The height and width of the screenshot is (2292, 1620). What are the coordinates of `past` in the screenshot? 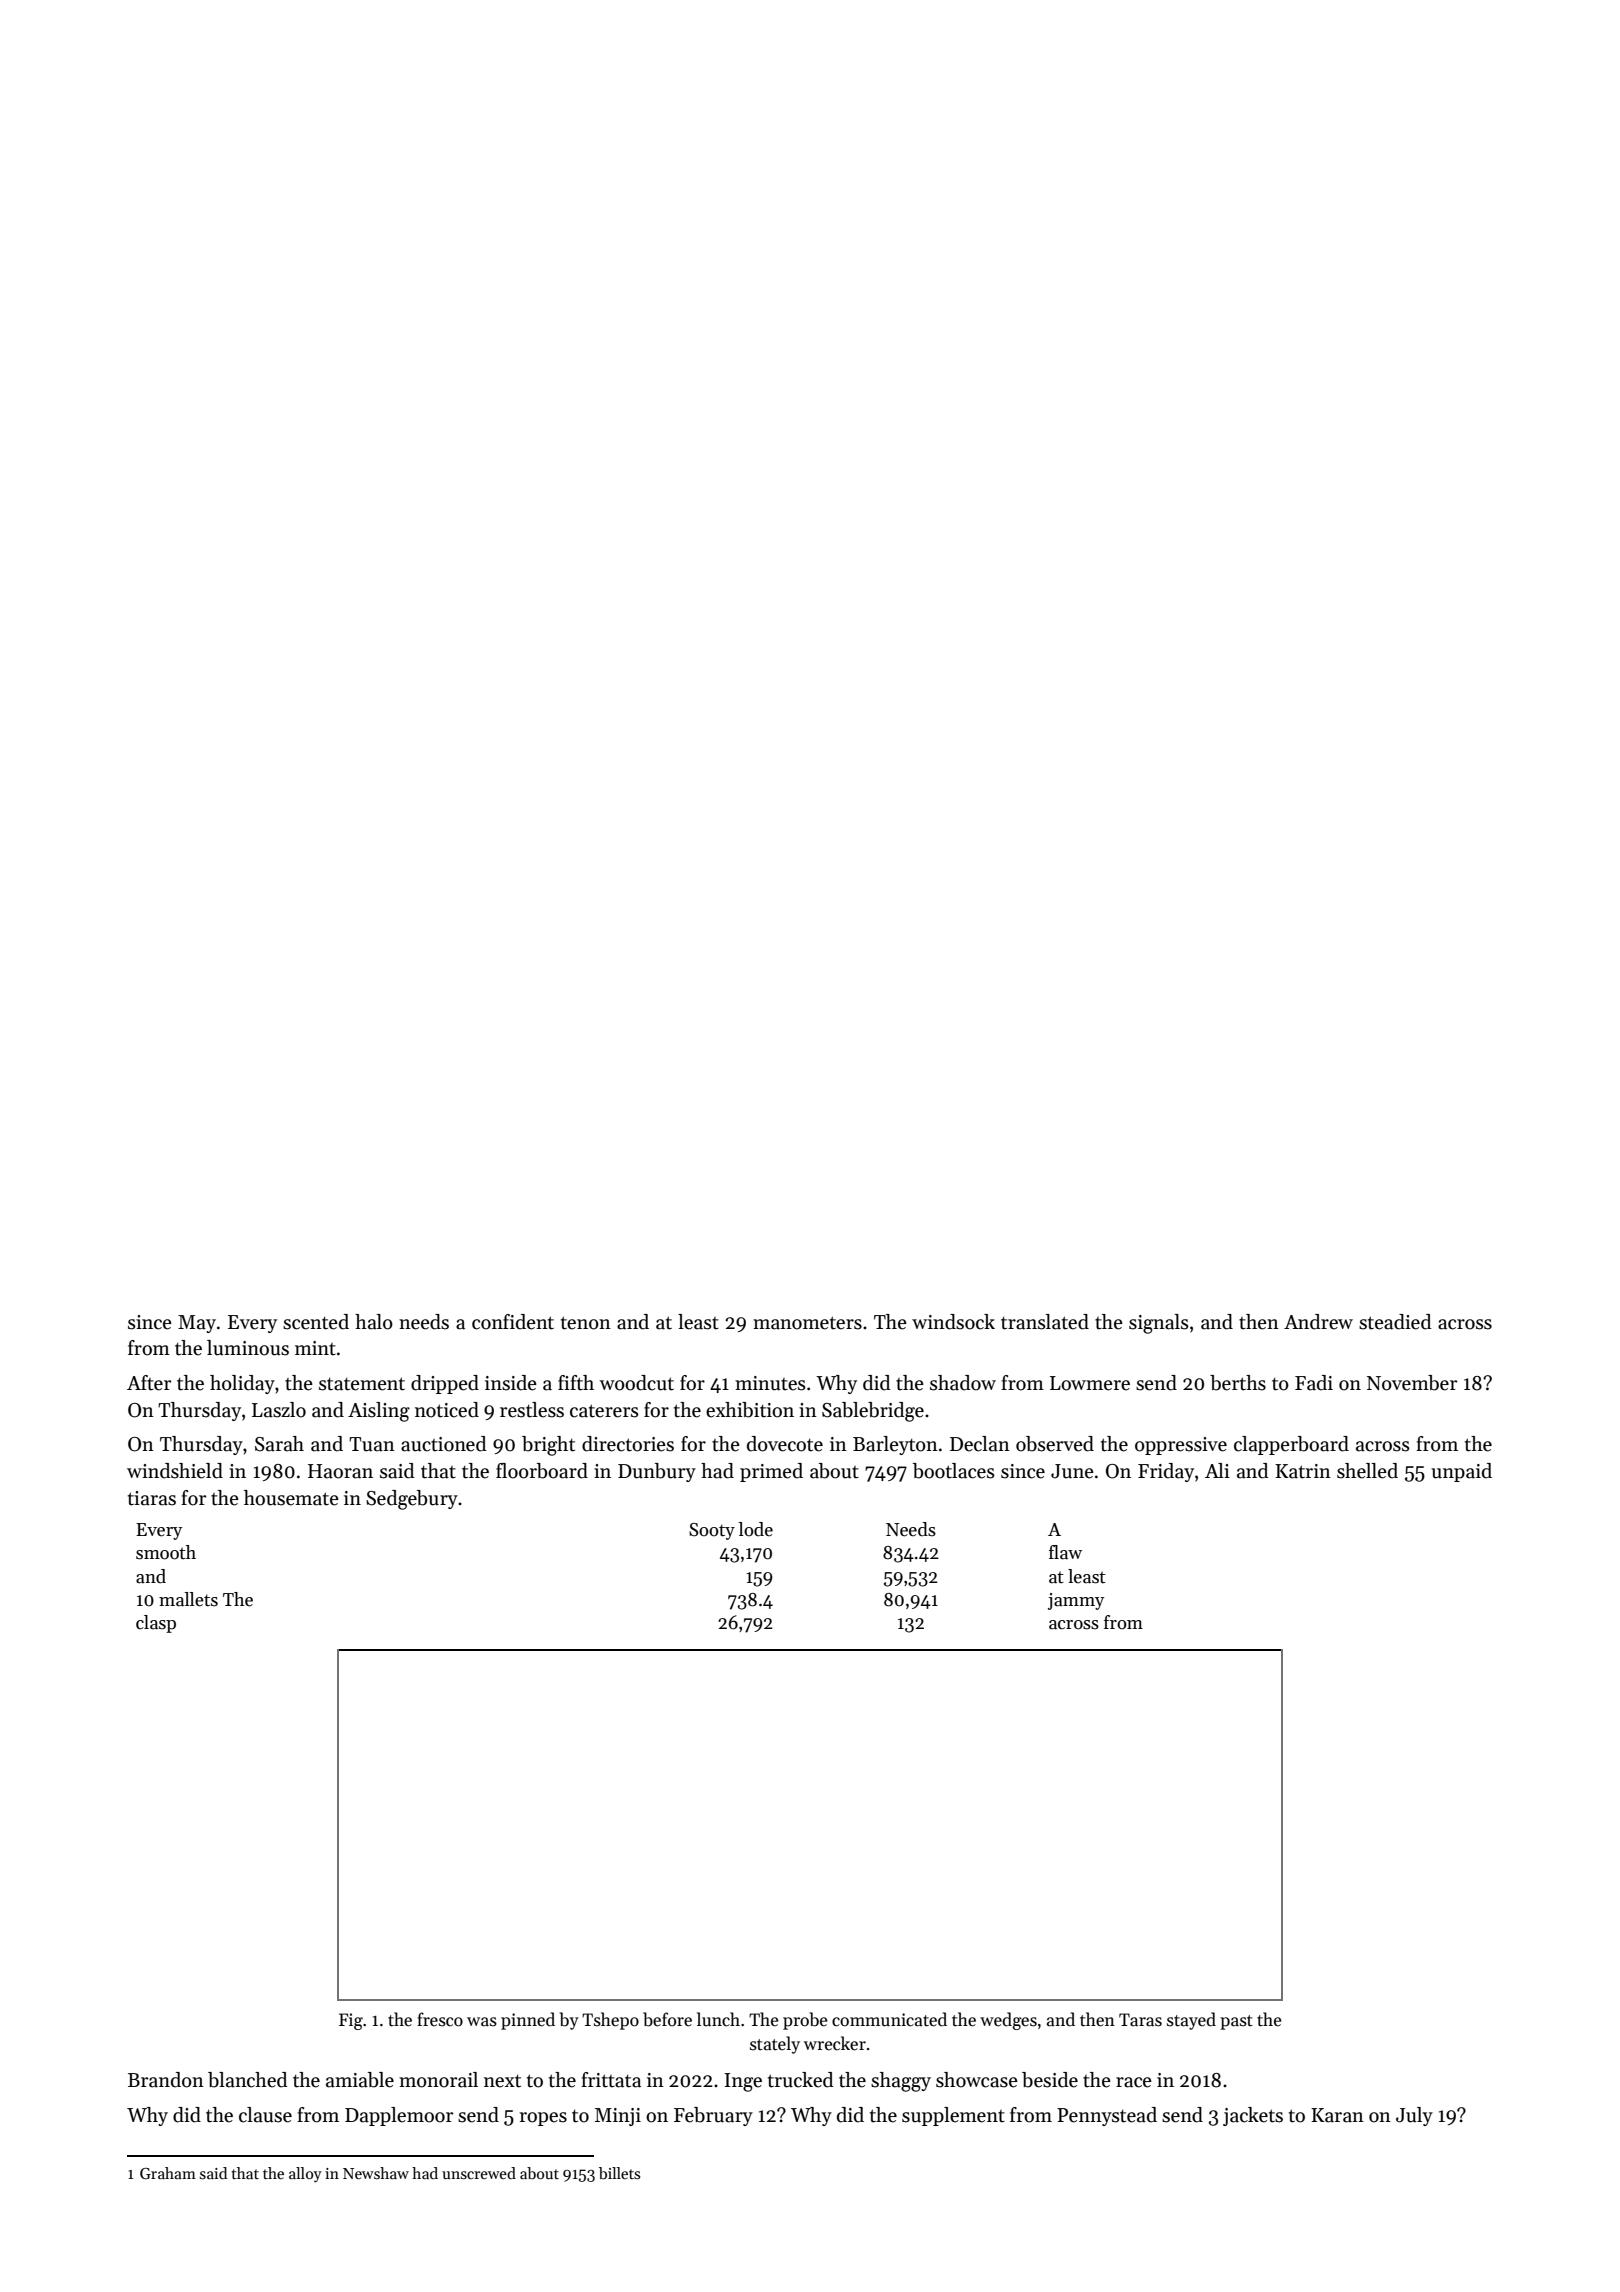 It's located at (1236, 2022).
